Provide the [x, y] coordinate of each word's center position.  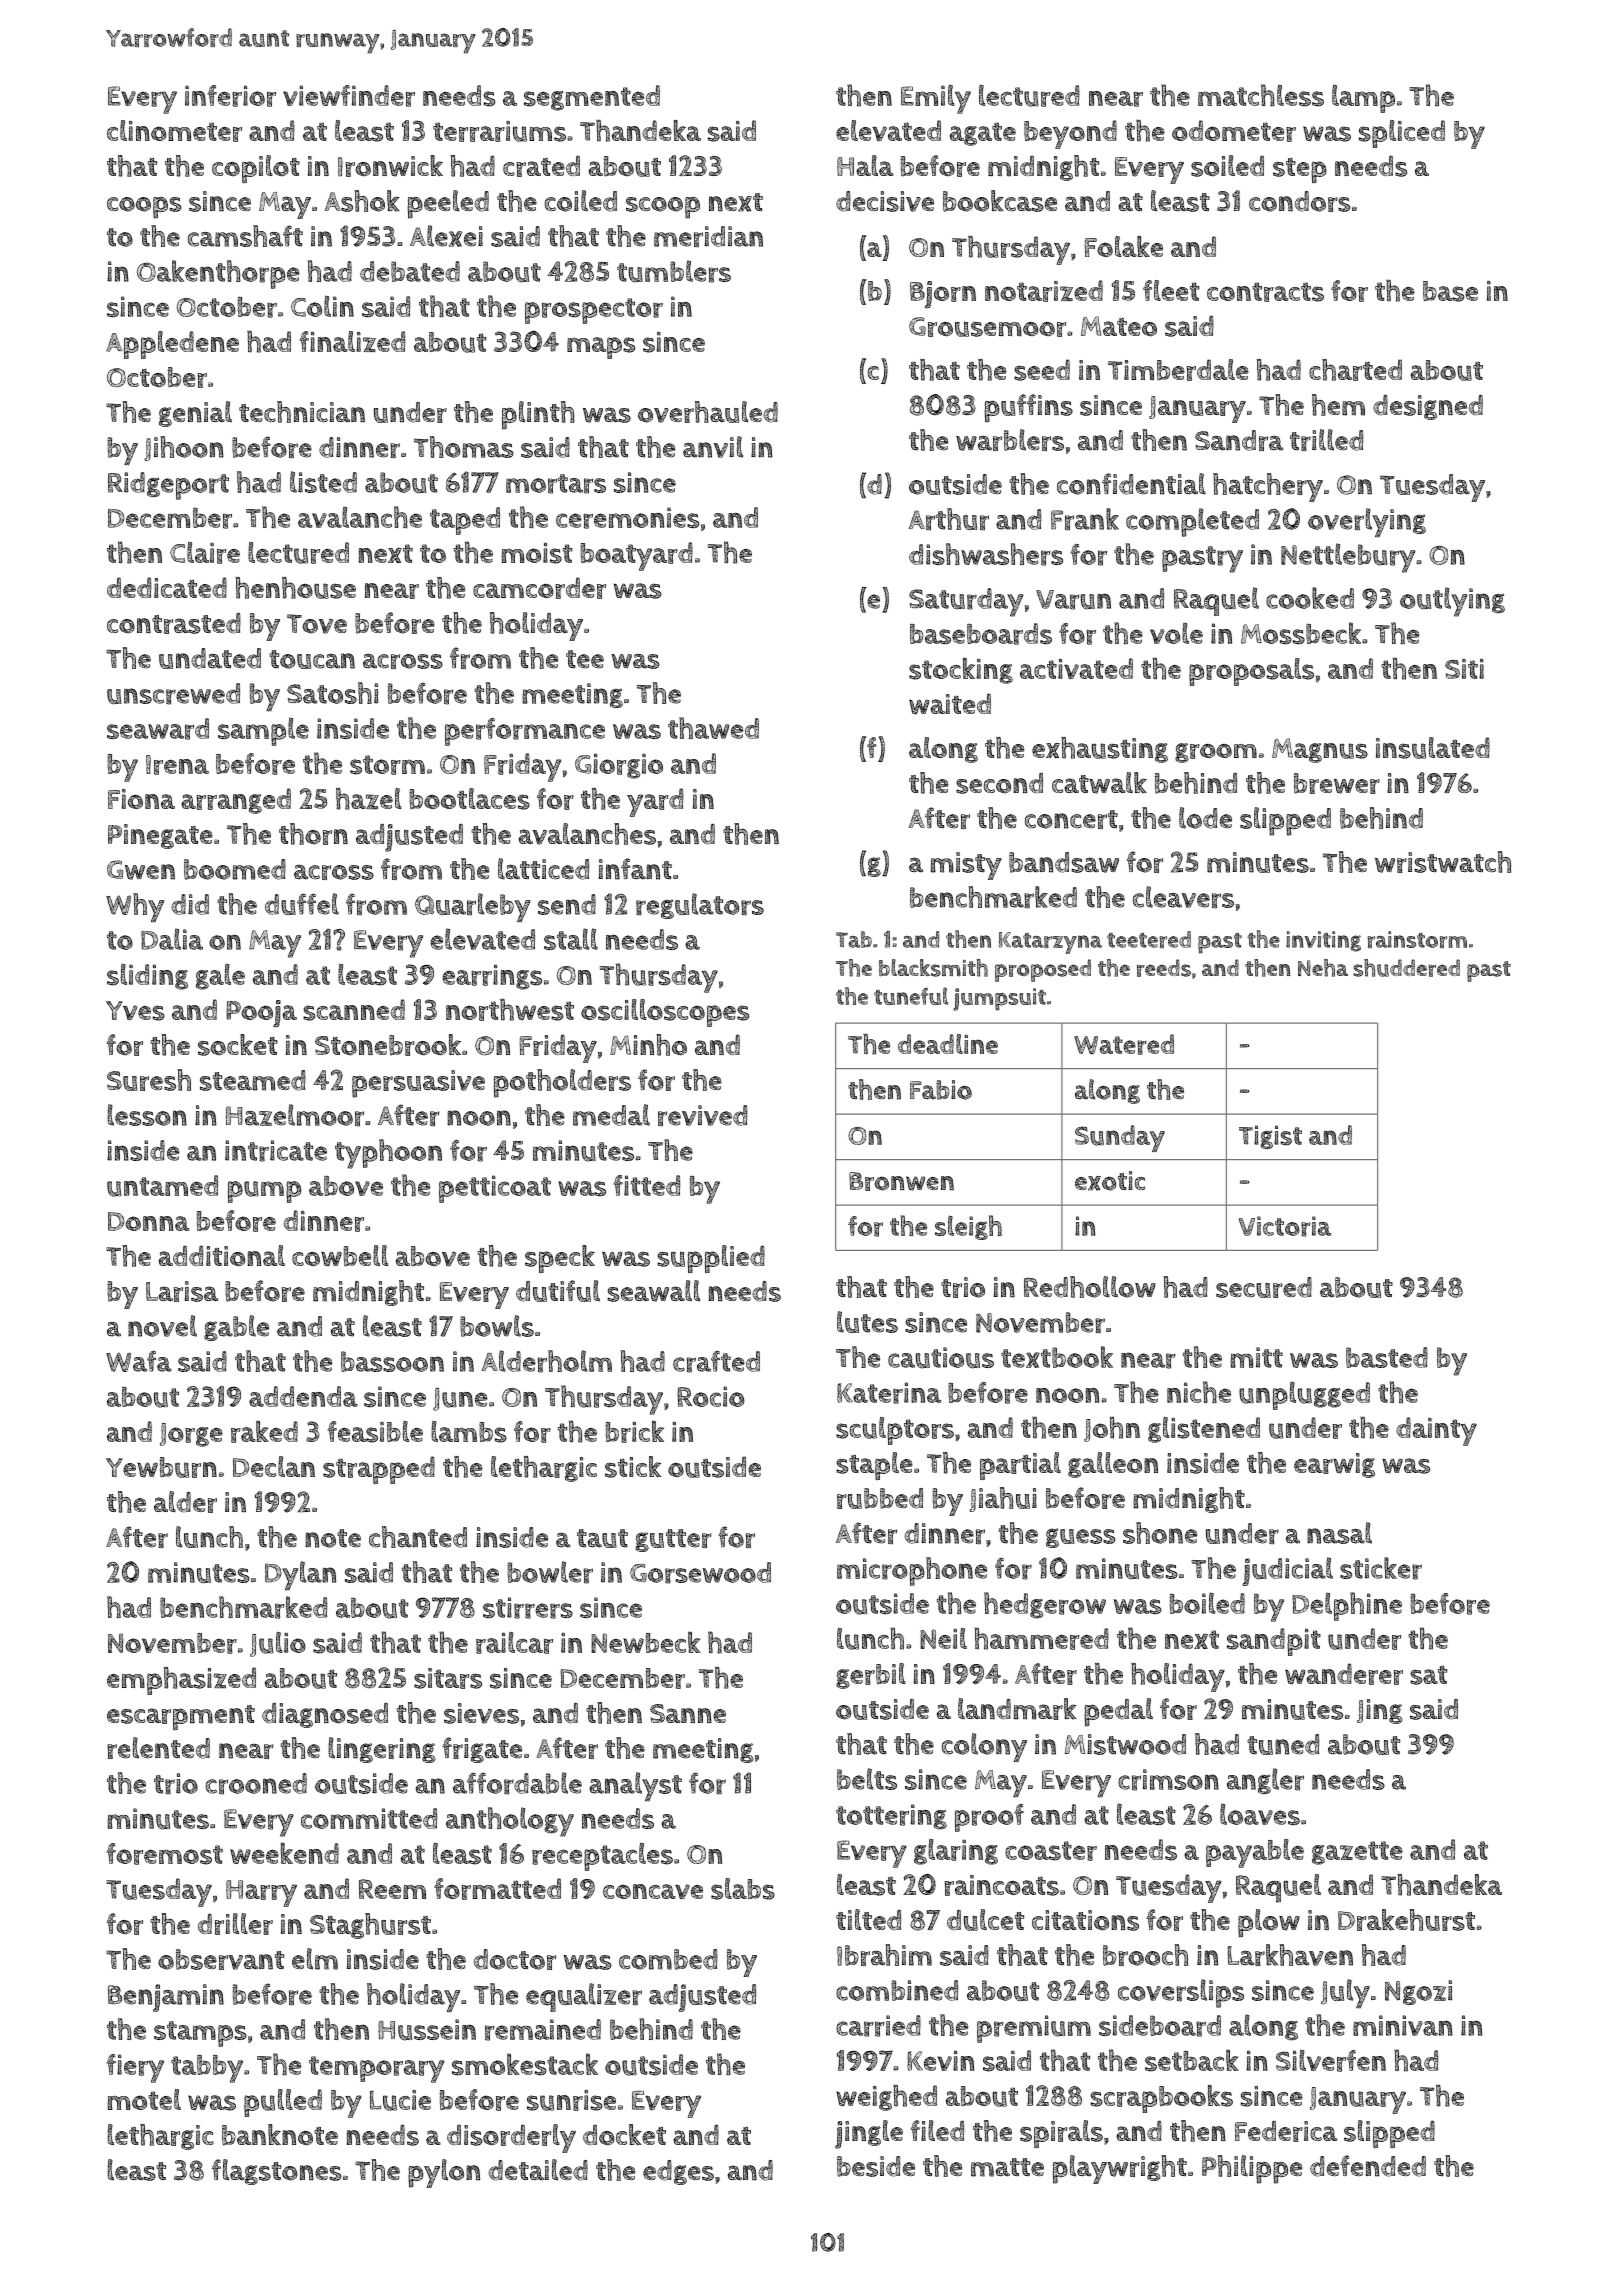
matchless [1261, 95]
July [1345, 1994]
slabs [743, 1889]
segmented [592, 98]
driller [235, 1924]
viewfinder [349, 96]
